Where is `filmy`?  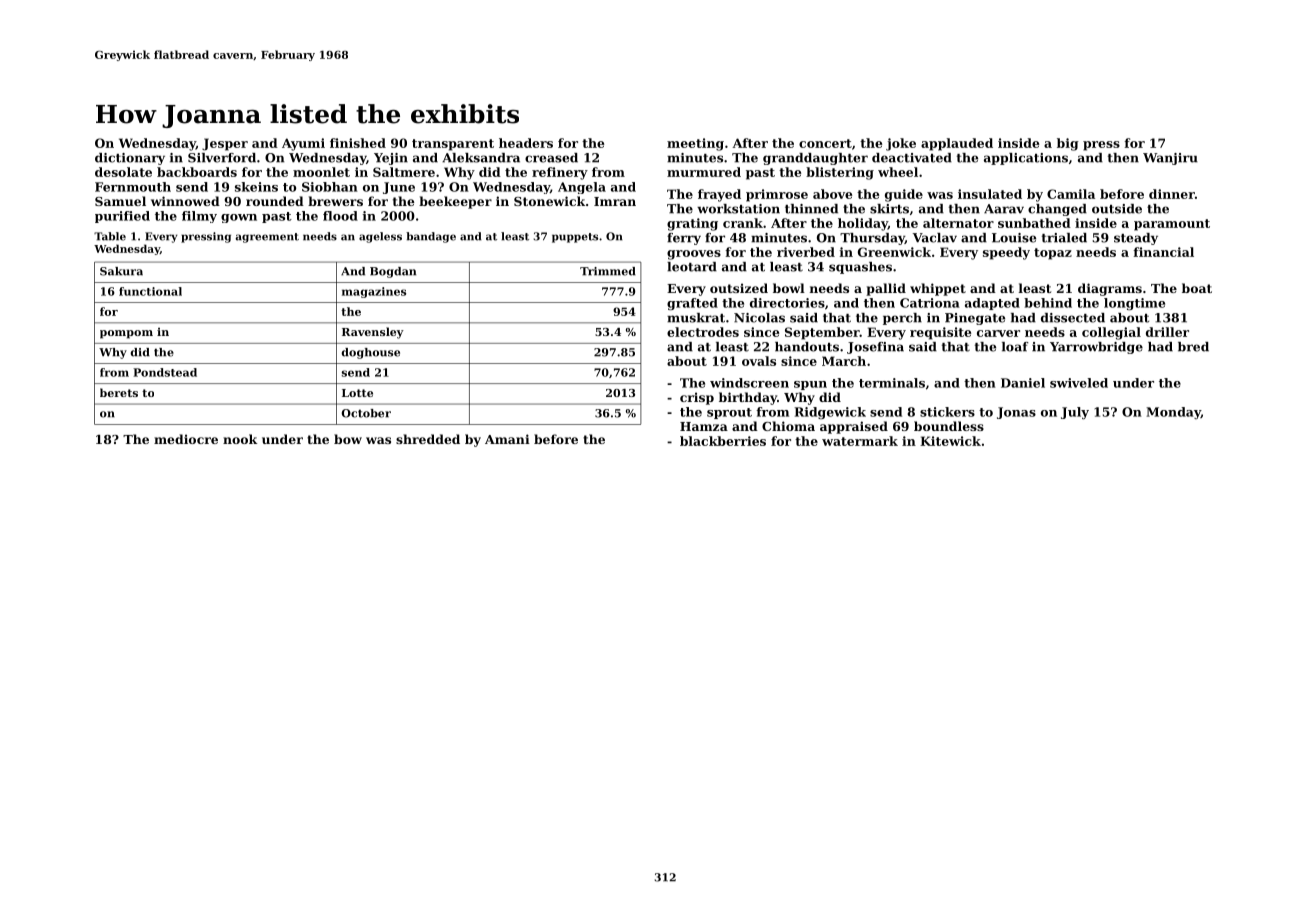
filmy is located at coordinates (199, 217).
